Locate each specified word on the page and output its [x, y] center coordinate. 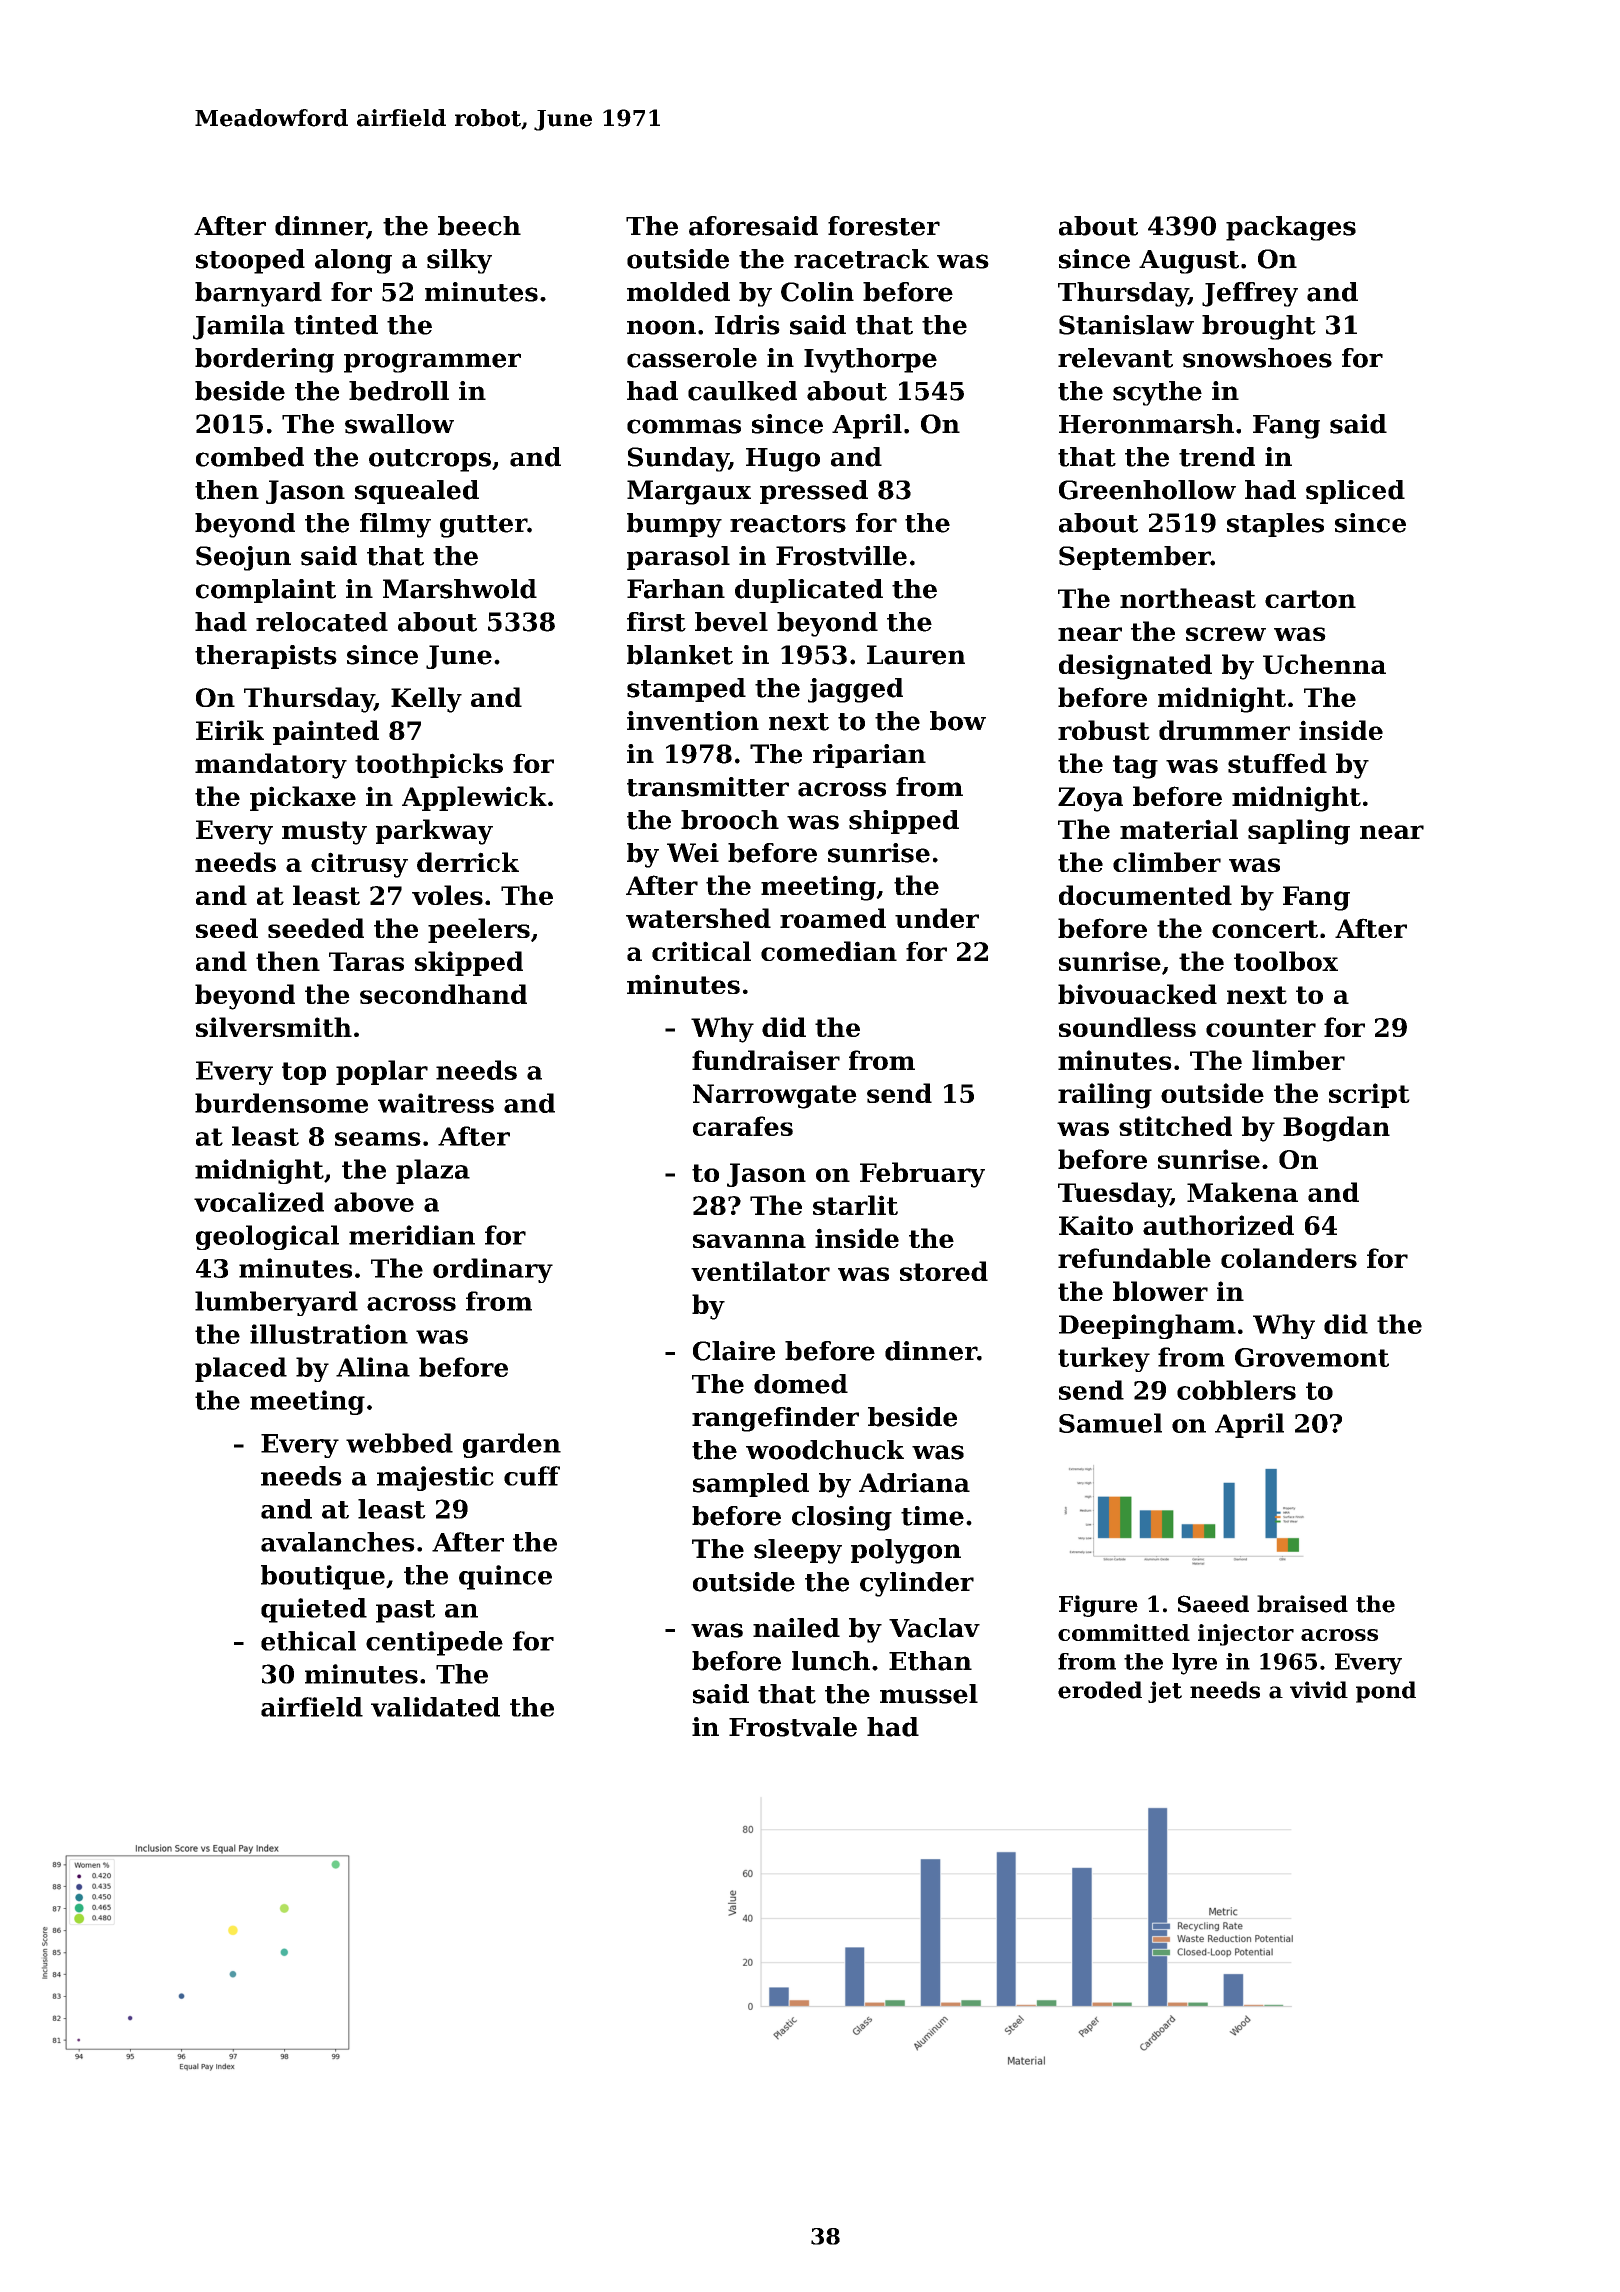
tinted [336, 325]
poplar [382, 1072]
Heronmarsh [1146, 424]
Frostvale [793, 1727]
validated [435, 1707]
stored [944, 1271]
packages [1291, 228]
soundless [1127, 1027]
